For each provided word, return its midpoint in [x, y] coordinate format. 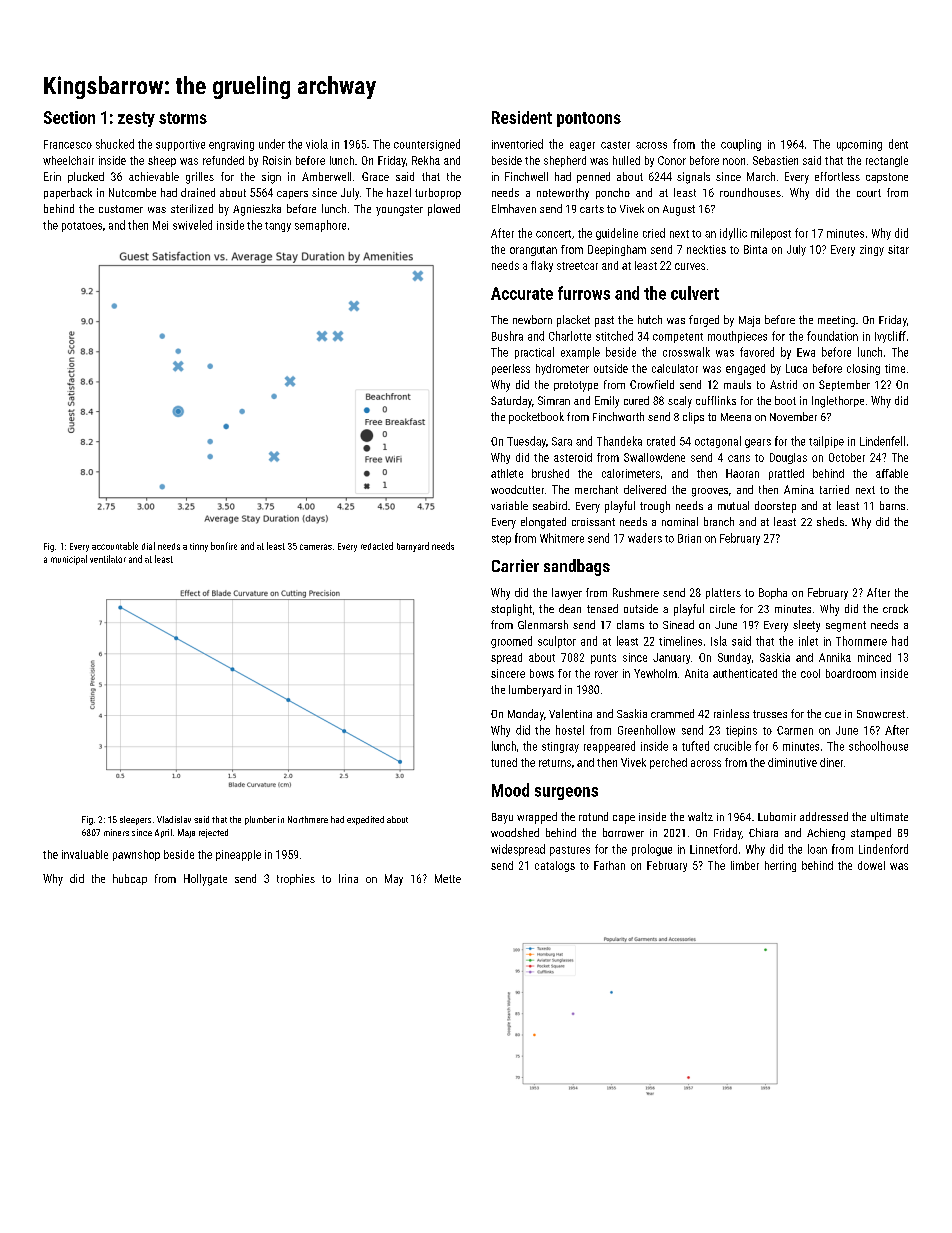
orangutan [533, 251]
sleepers [135, 820]
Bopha [773, 593]
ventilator [108, 559]
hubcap [130, 879]
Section [69, 117]
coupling [741, 145]
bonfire [224, 546]
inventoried [517, 144]
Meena [736, 417]
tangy [278, 227]
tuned [504, 762]
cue [833, 715]
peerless [511, 369]
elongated [543, 523]
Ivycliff [890, 337]
